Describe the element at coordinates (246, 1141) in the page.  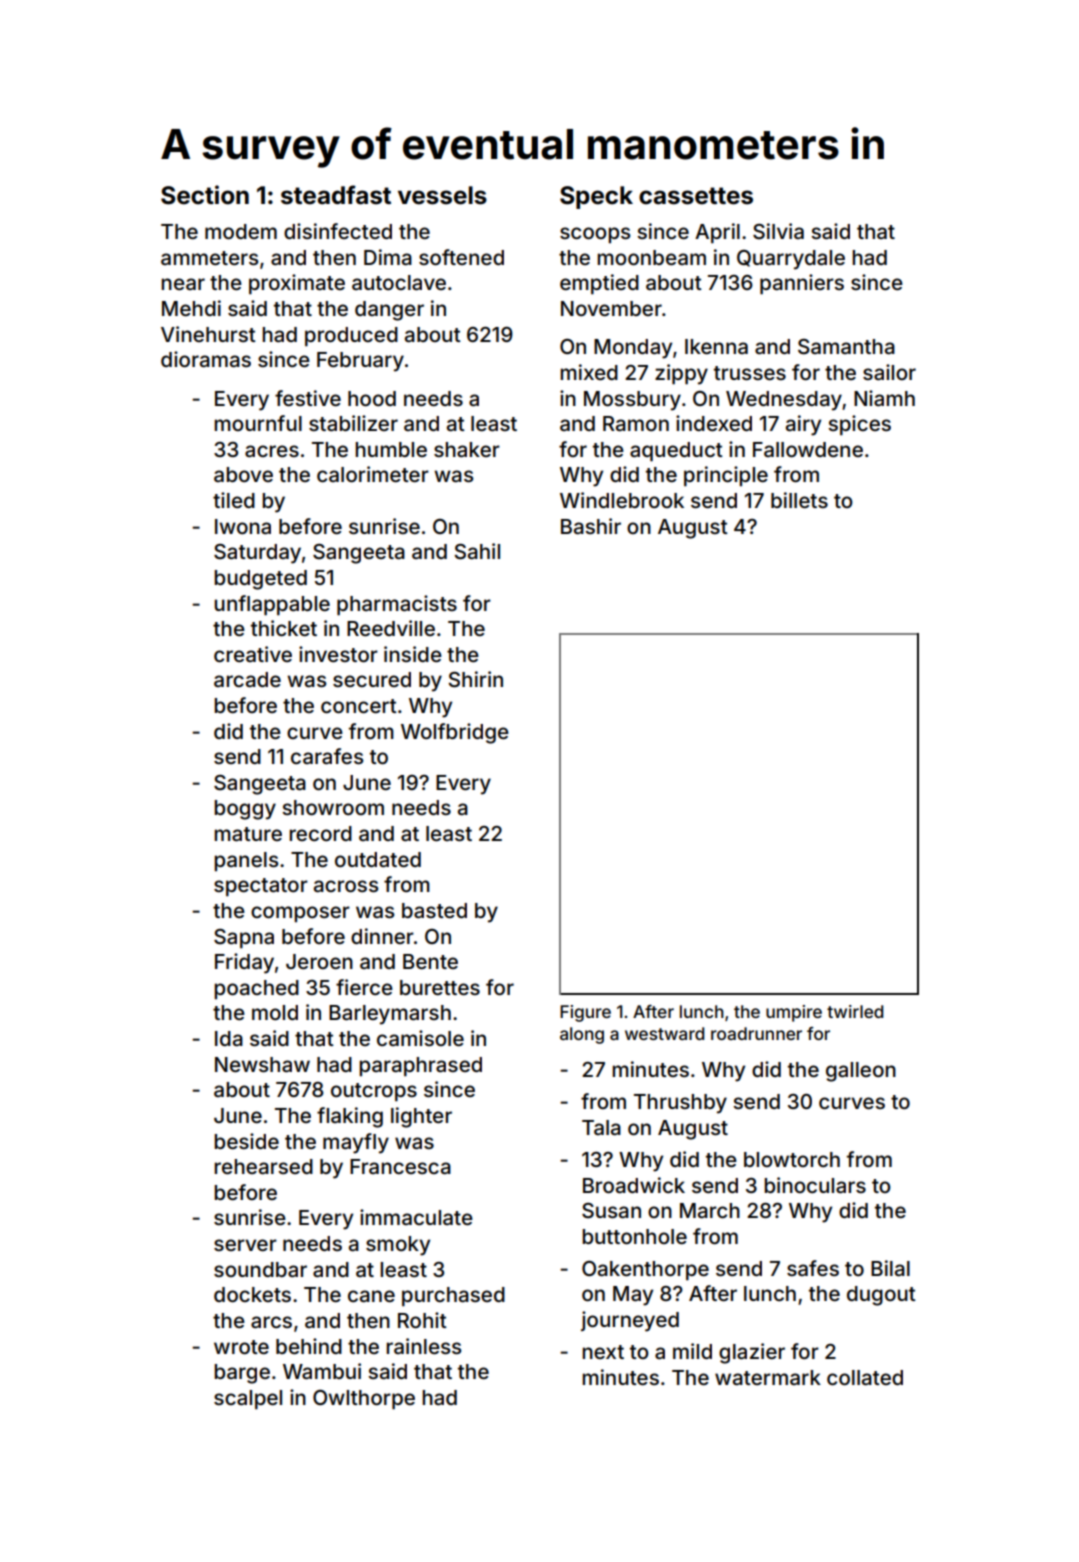
I see `beside` at that location.
